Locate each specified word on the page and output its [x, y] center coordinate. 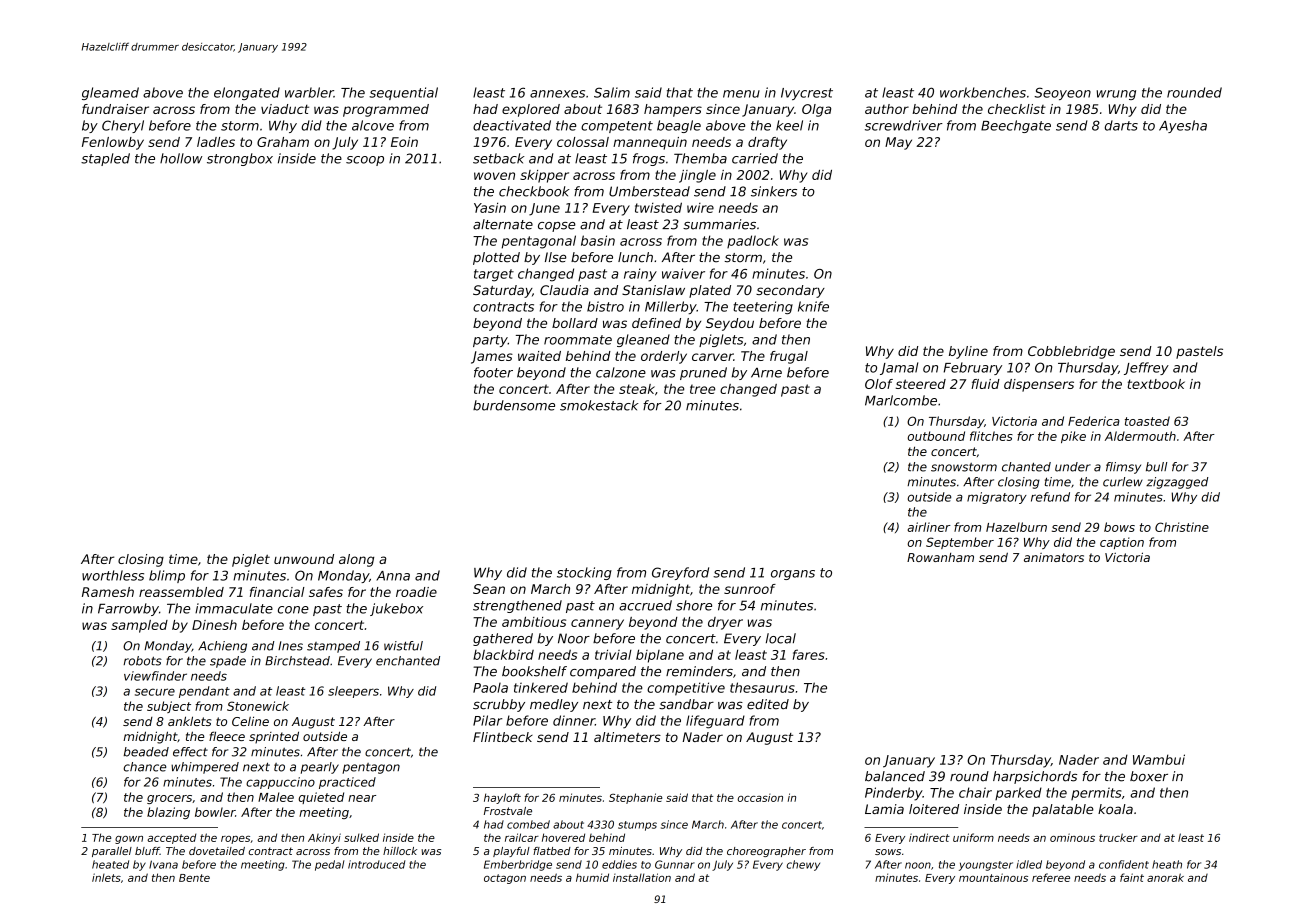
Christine [1182, 527]
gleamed [110, 93]
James [492, 357]
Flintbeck [503, 737]
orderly [664, 357]
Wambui [1159, 759]
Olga [816, 110]
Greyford [680, 573]
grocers [169, 799]
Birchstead [297, 661]
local [781, 638]
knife [813, 306]
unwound [304, 559]
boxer [1149, 776]
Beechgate [1016, 126]
